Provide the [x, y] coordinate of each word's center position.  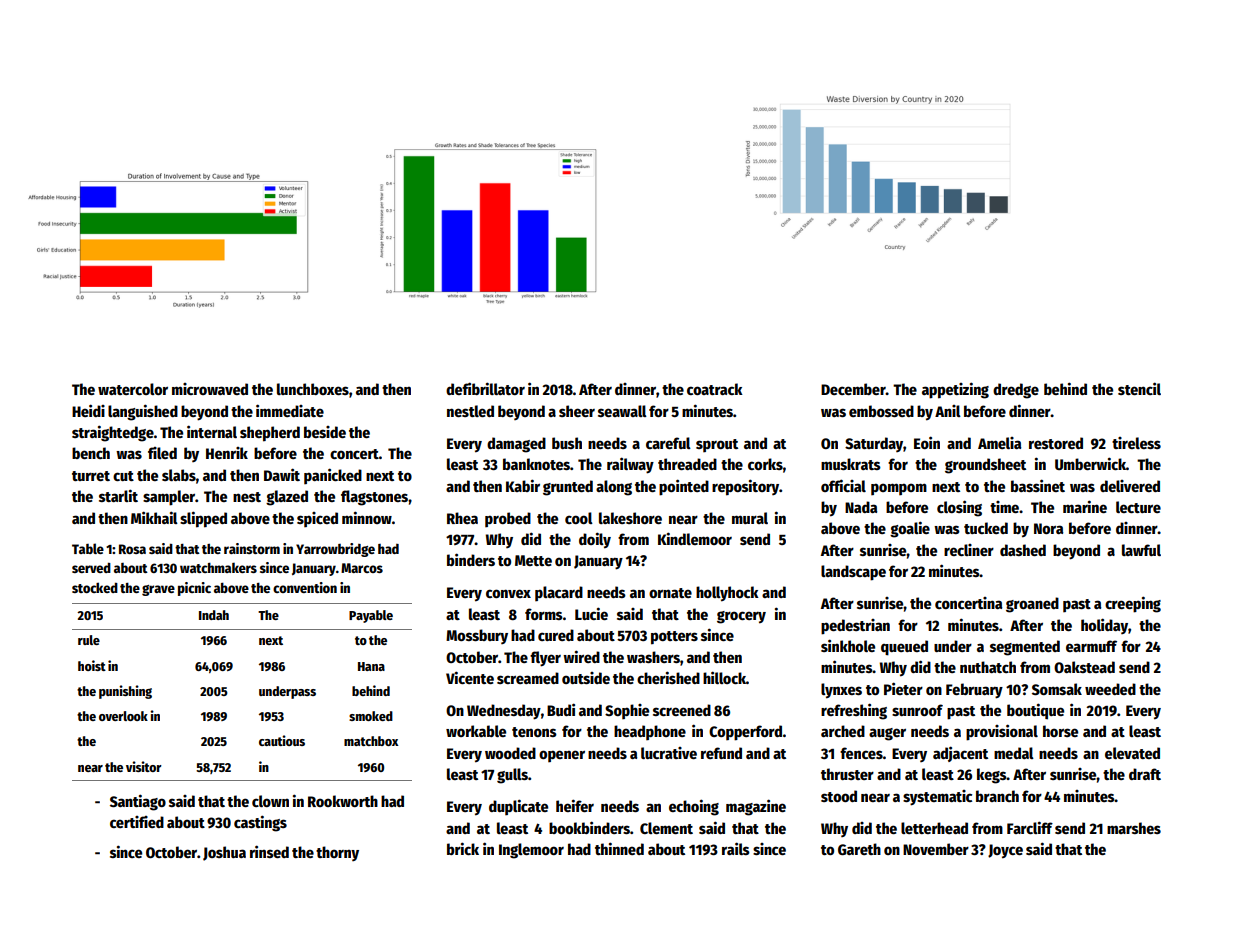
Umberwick [1090, 463]
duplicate [518, 807]
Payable [371, 616]
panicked [333, 476]
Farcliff [1030, 827]
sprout [717, 446]
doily [595, 540]
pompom [899, 489]
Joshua [224, 853]
